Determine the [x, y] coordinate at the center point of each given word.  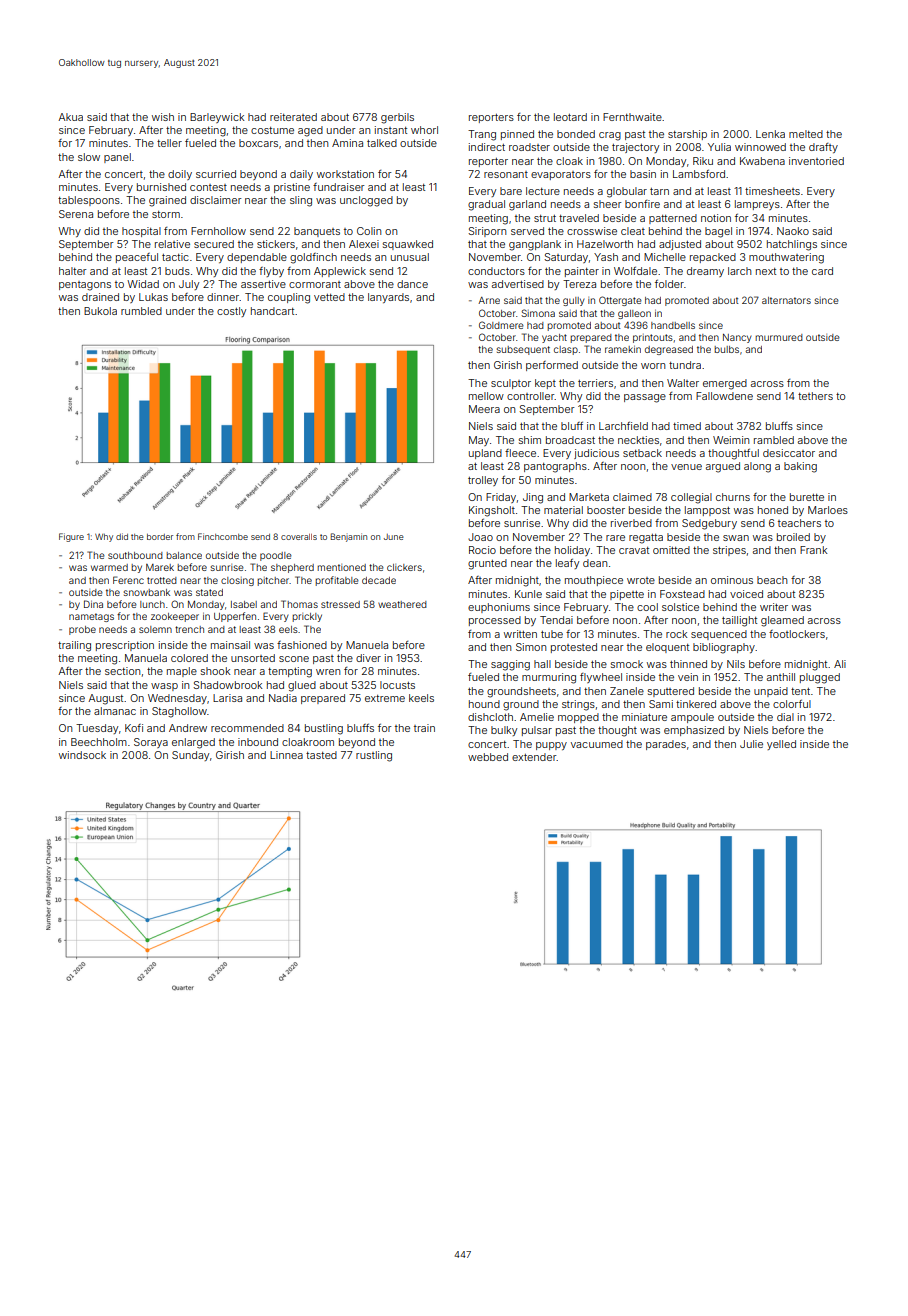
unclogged [366, 201]
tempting [290, 672]
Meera [484, 409]
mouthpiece [594, 581]
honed [773, 510]
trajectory [635, 148]
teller [169, 143]
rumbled [141, 311]
